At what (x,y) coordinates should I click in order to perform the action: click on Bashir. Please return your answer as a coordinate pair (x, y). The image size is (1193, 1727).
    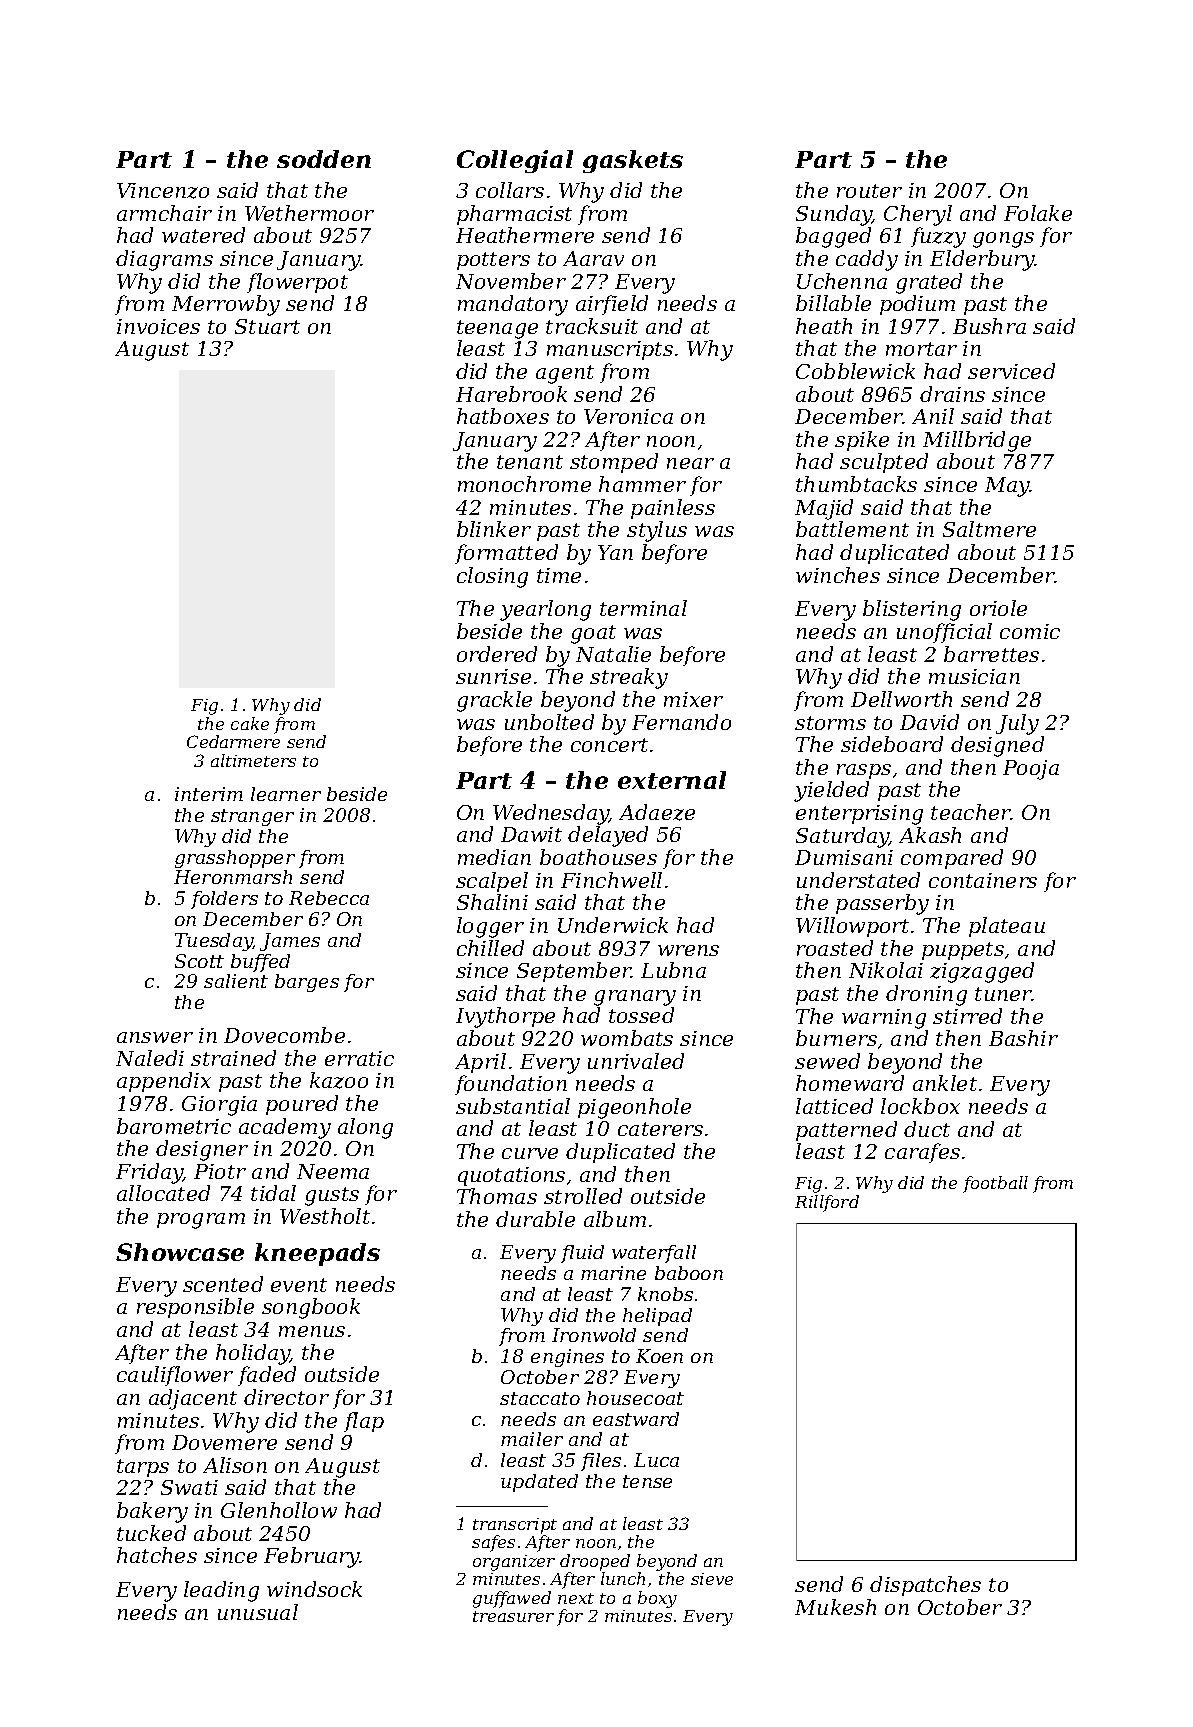
    Looking at the image, I should click on (1023, 1038).
